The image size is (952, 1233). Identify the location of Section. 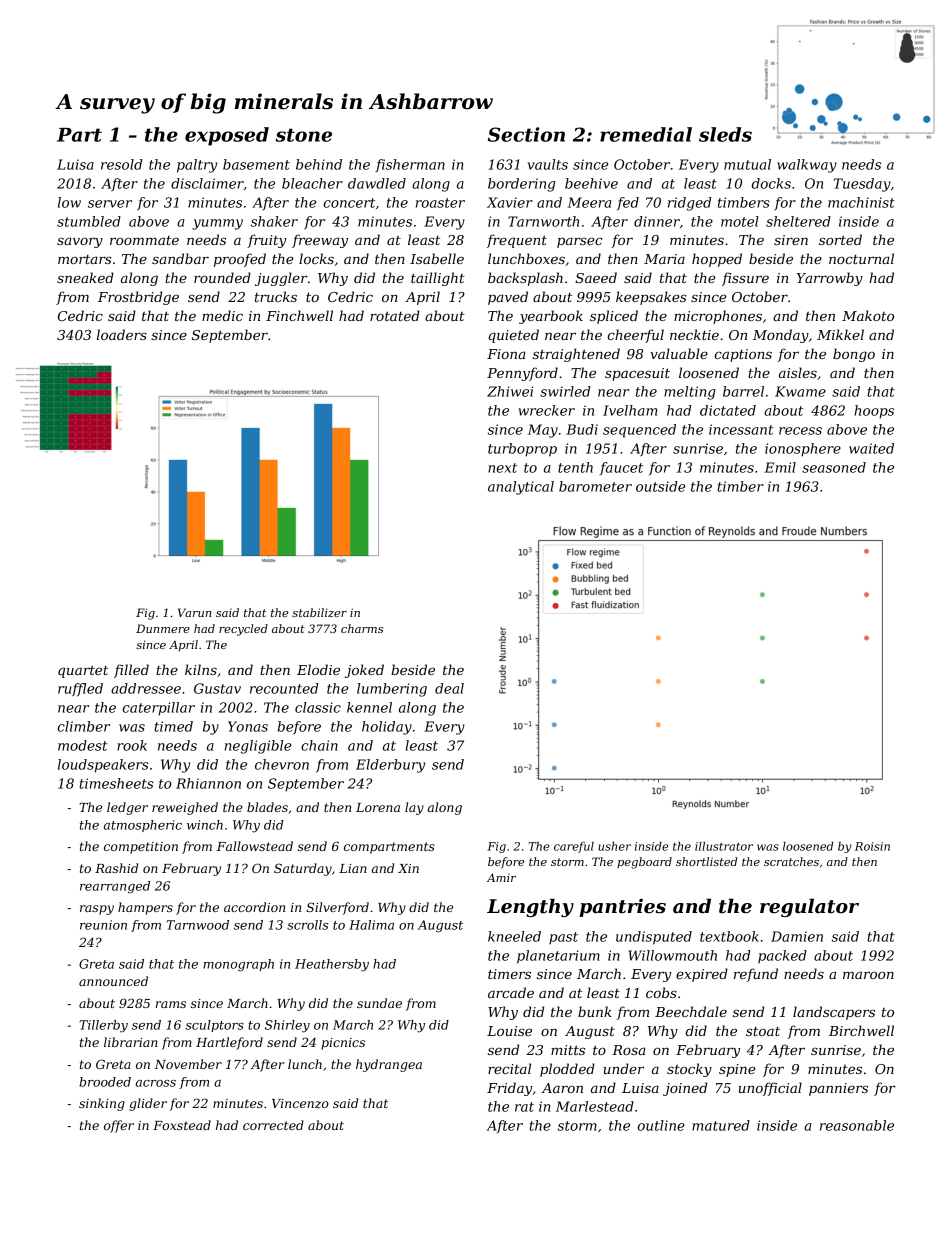
(526, 134).
